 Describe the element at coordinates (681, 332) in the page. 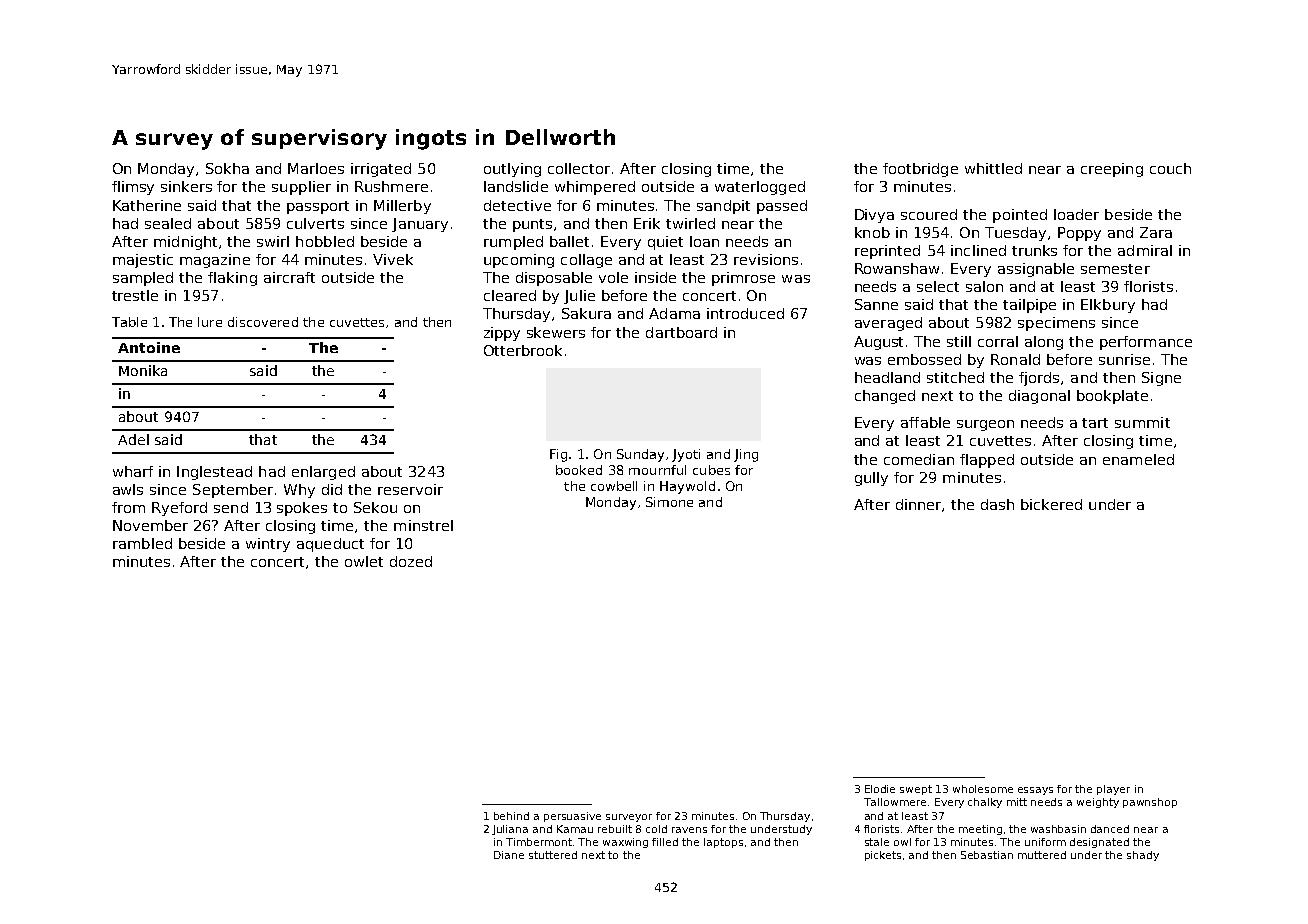

I see `dartboard` at that location.
